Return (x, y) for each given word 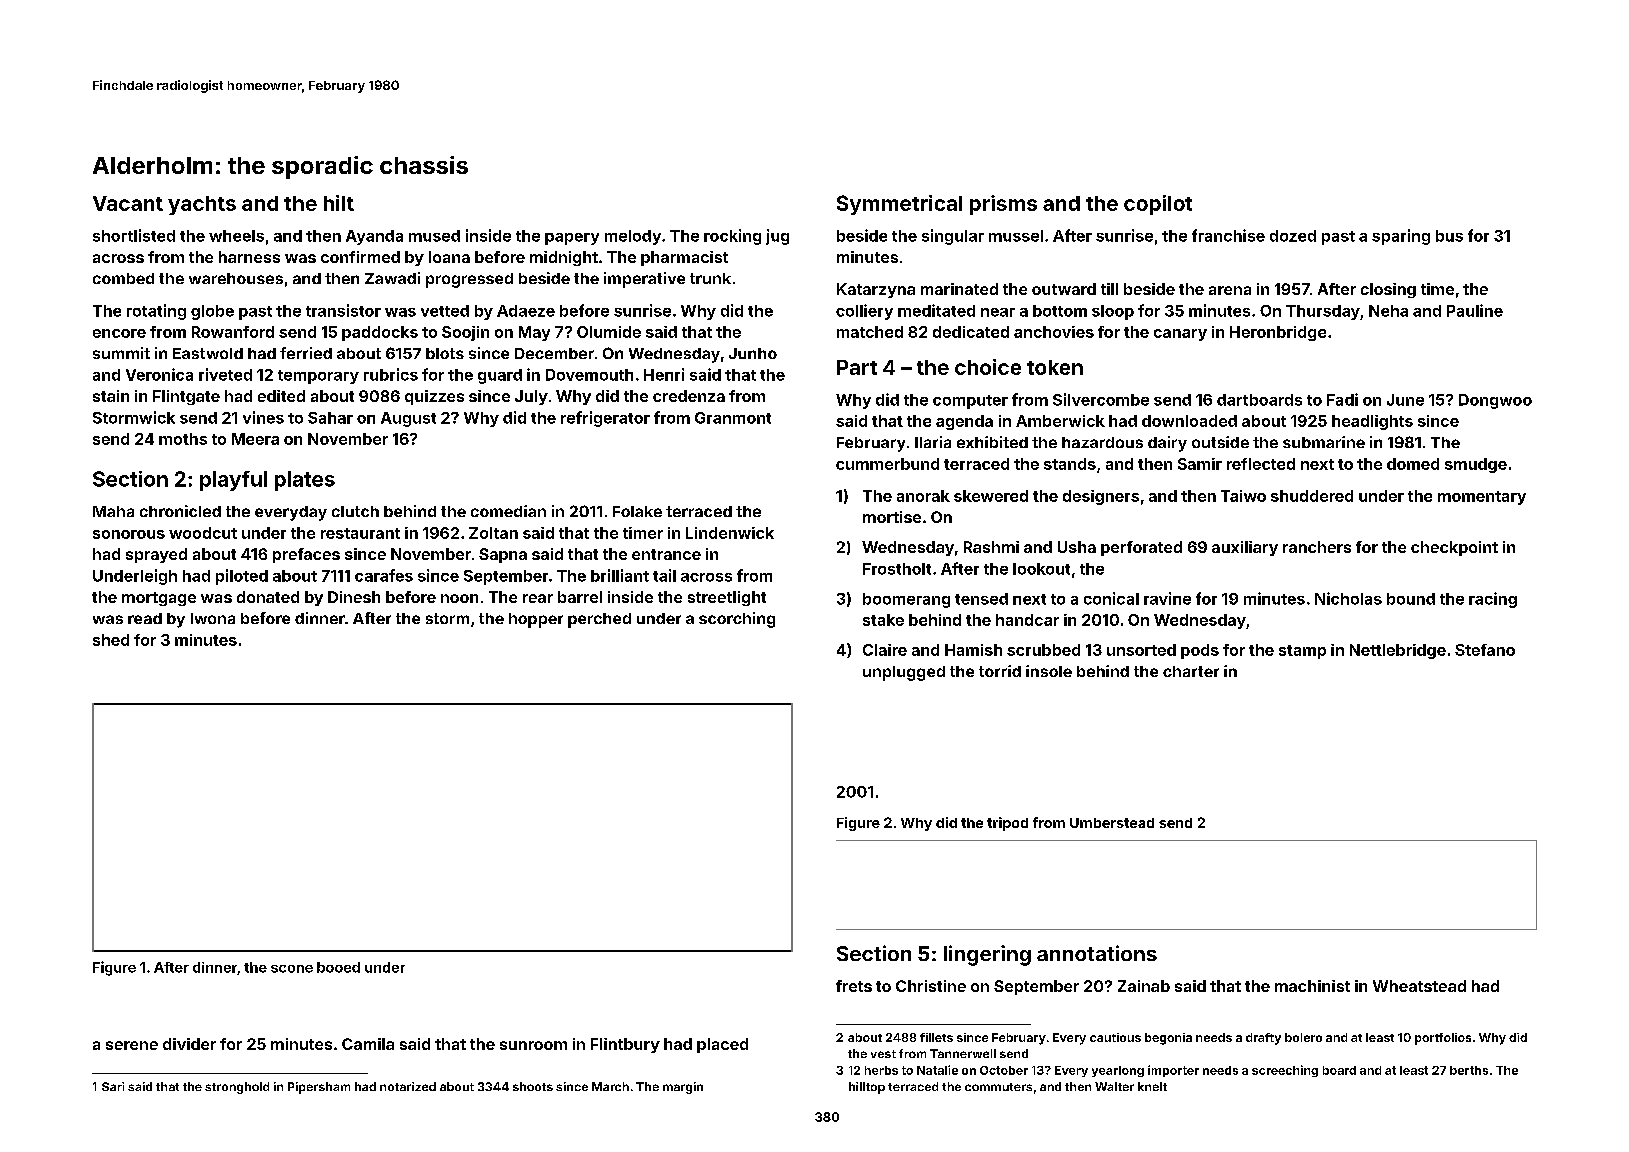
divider (189, 1044)
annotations (1097, 953)
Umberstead (1112, 823)
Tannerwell (963, 1053)
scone (292, 969)
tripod (1007, 824)
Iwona (213, 618)
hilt (339, 203)
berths (1469, 1070)
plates (305, 481)
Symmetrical (899, 205)
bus (1449, 236)
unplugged (904, 673)
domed (1413, 464)
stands (1070, 464)
